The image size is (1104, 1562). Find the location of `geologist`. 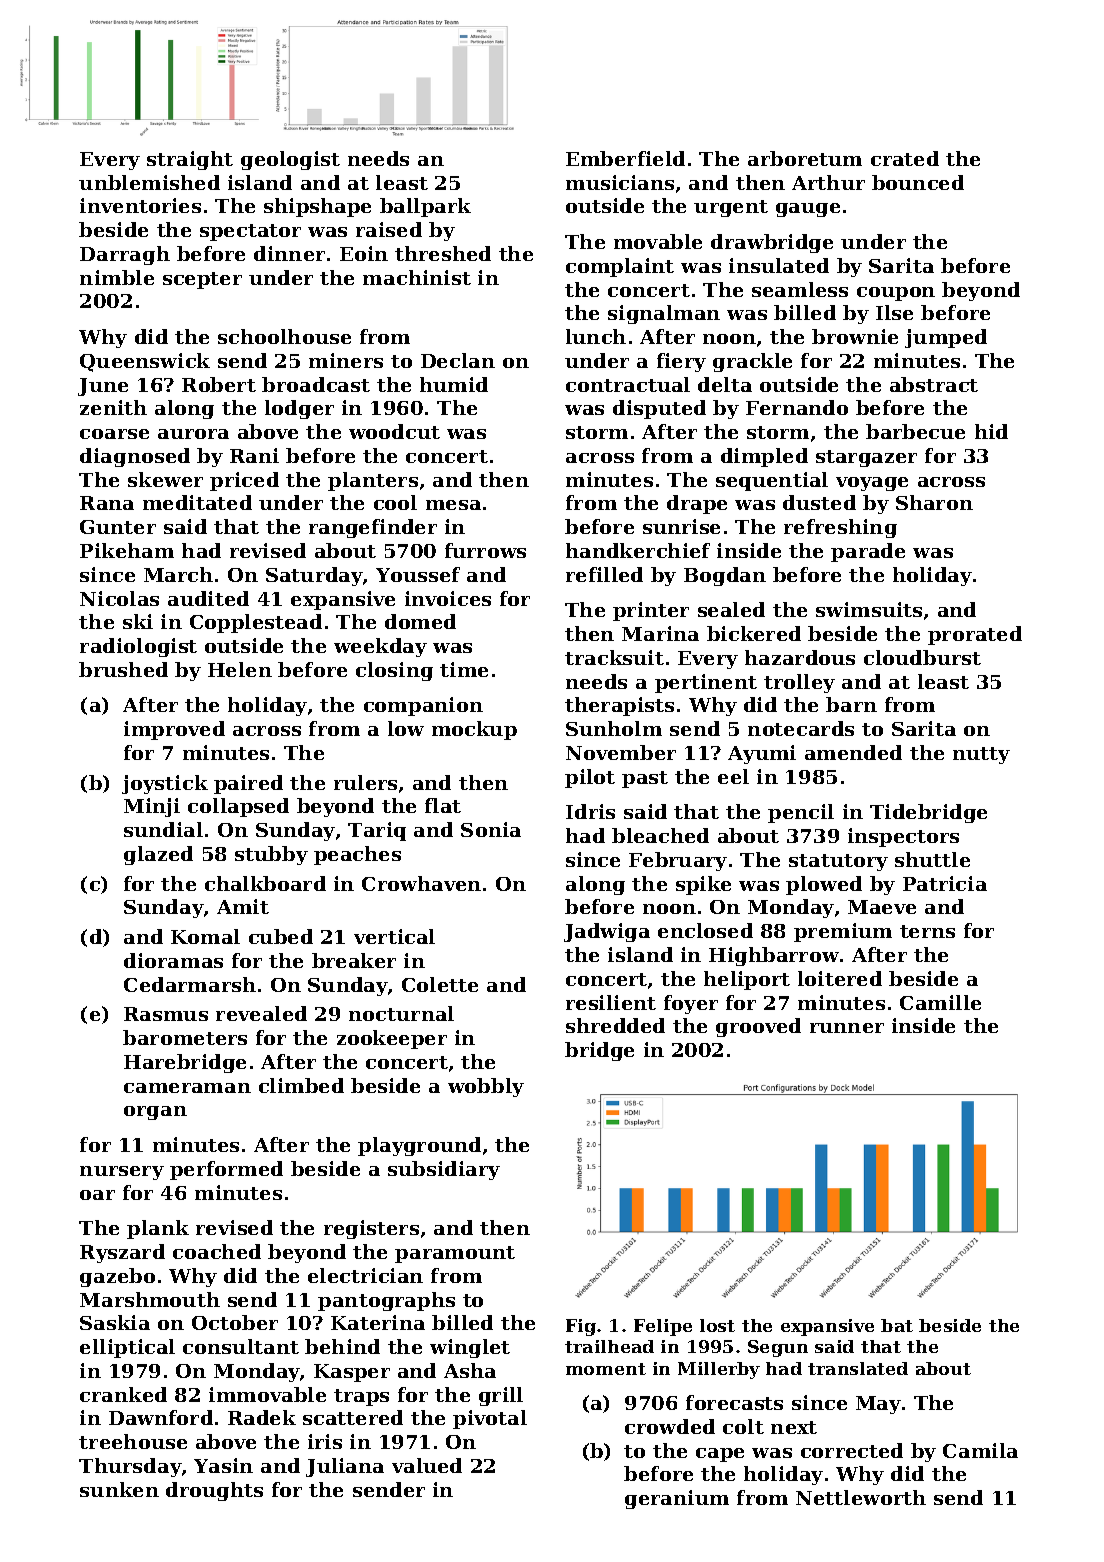

geologist is located at coordinates (290, 160).
